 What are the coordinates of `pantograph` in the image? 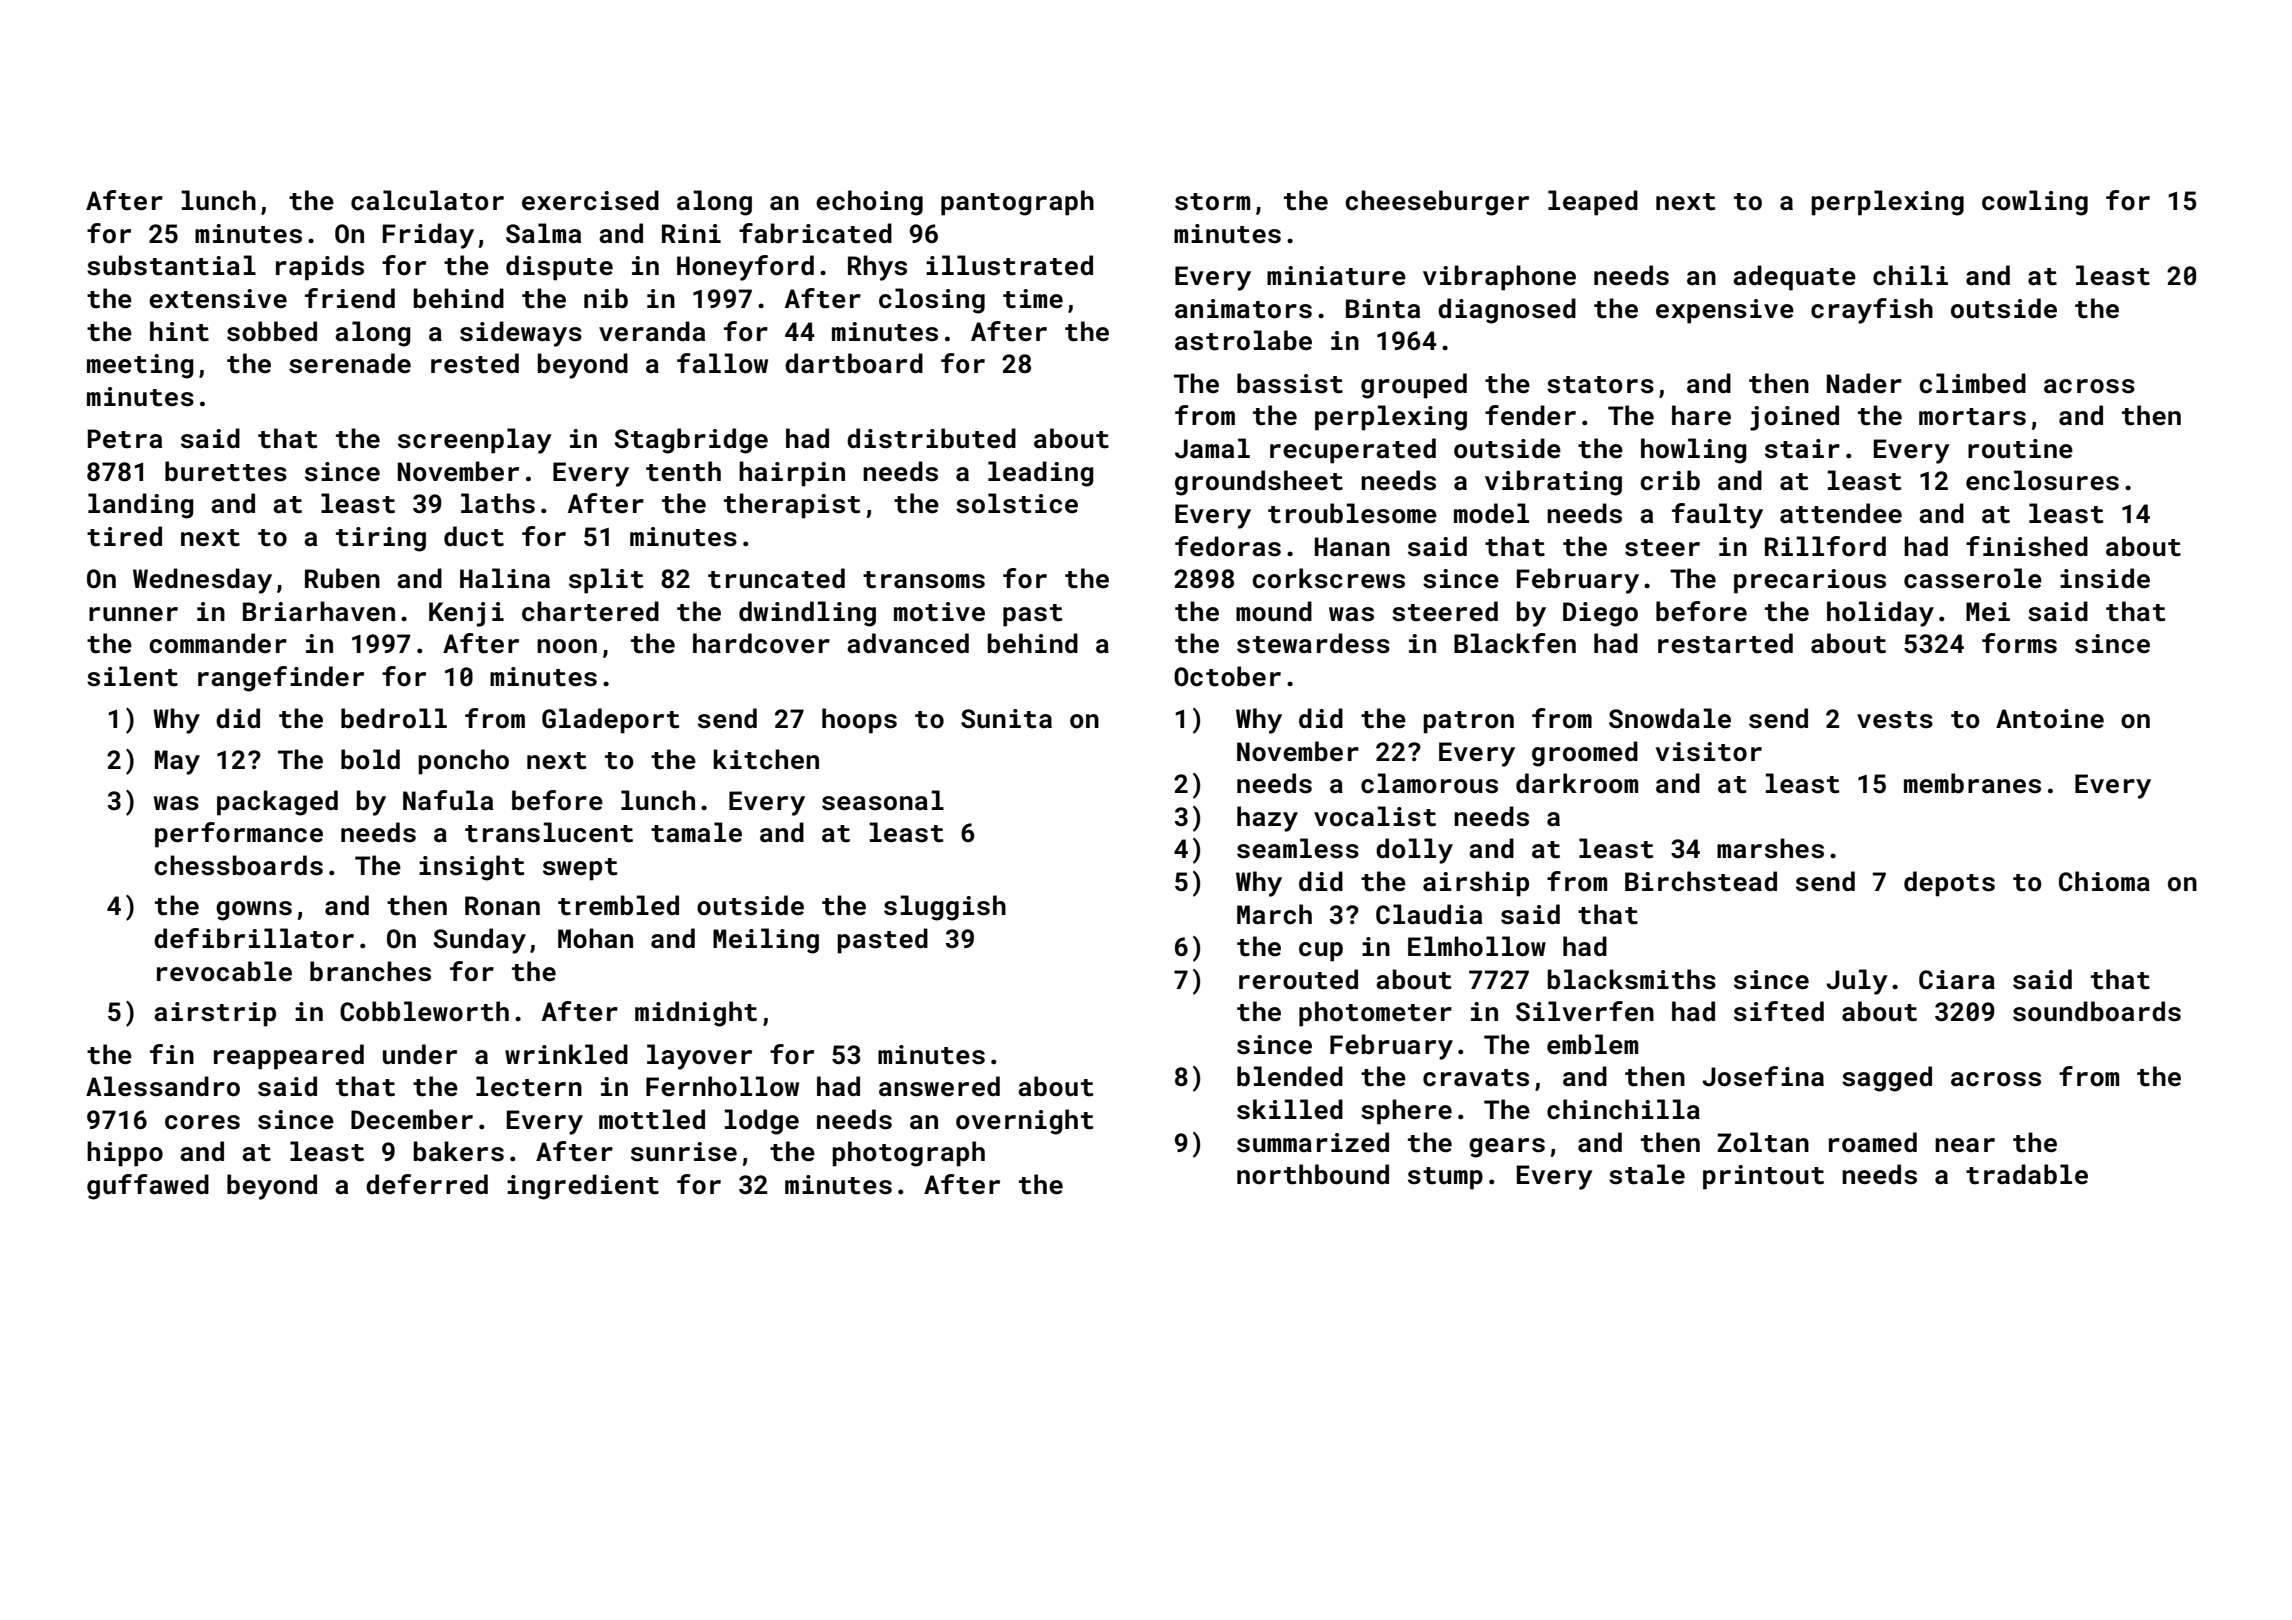 It's located at (1017, 203).
